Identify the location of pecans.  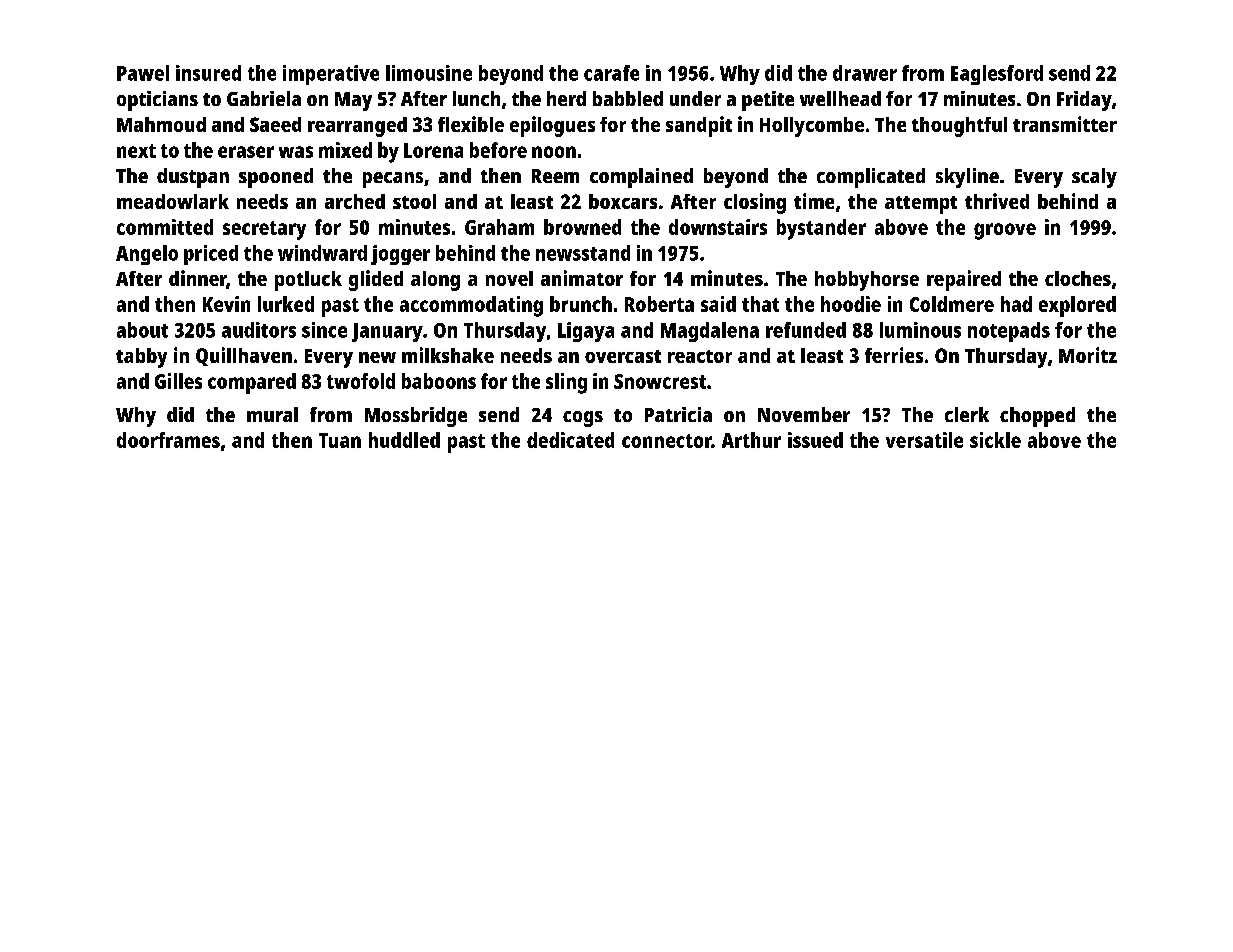
(393, 180).
